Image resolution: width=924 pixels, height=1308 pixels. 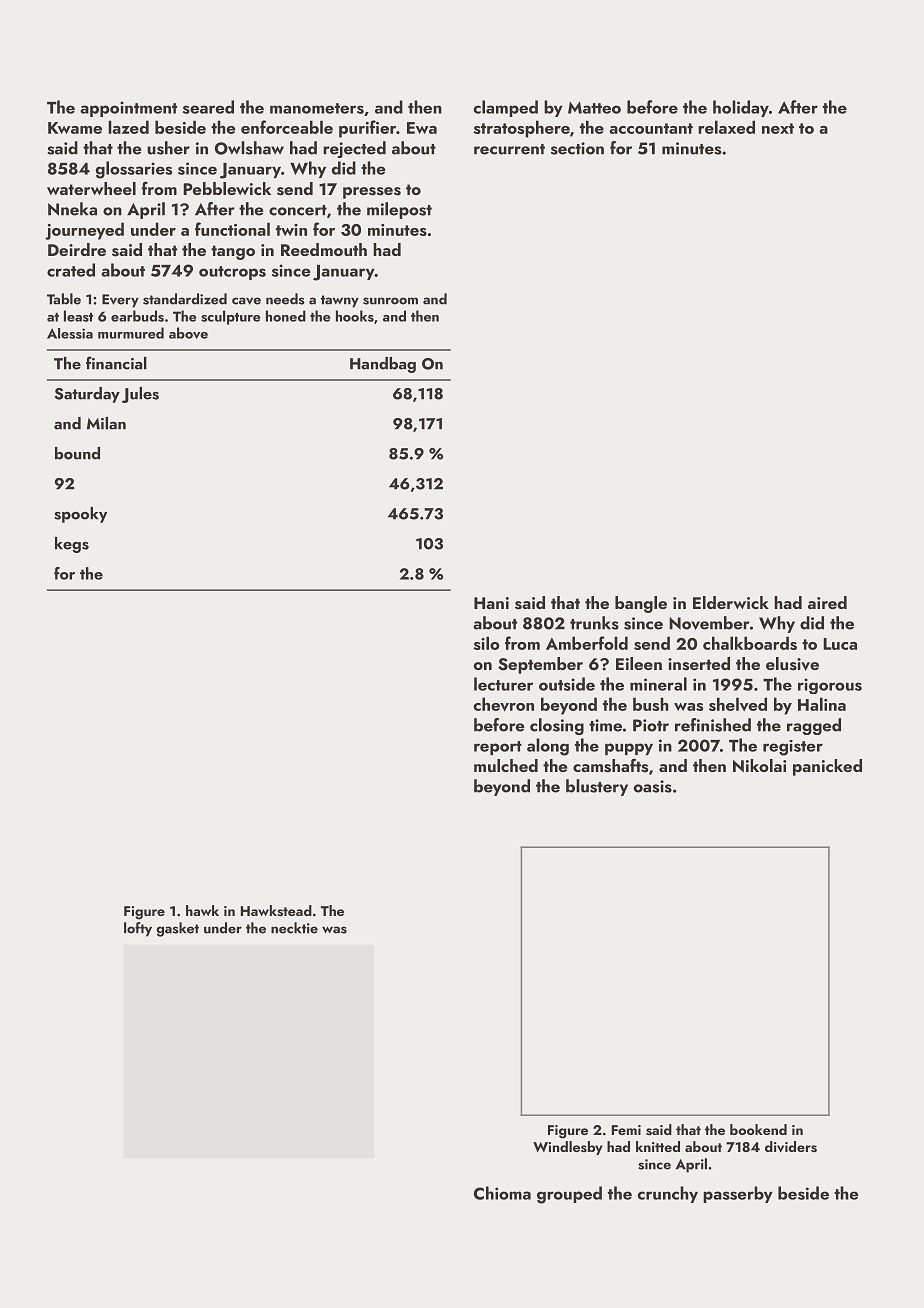 What do you see at coordinates (128, 109) in the screenshot?
I see `appointment` at bounding box center [128, 109].
